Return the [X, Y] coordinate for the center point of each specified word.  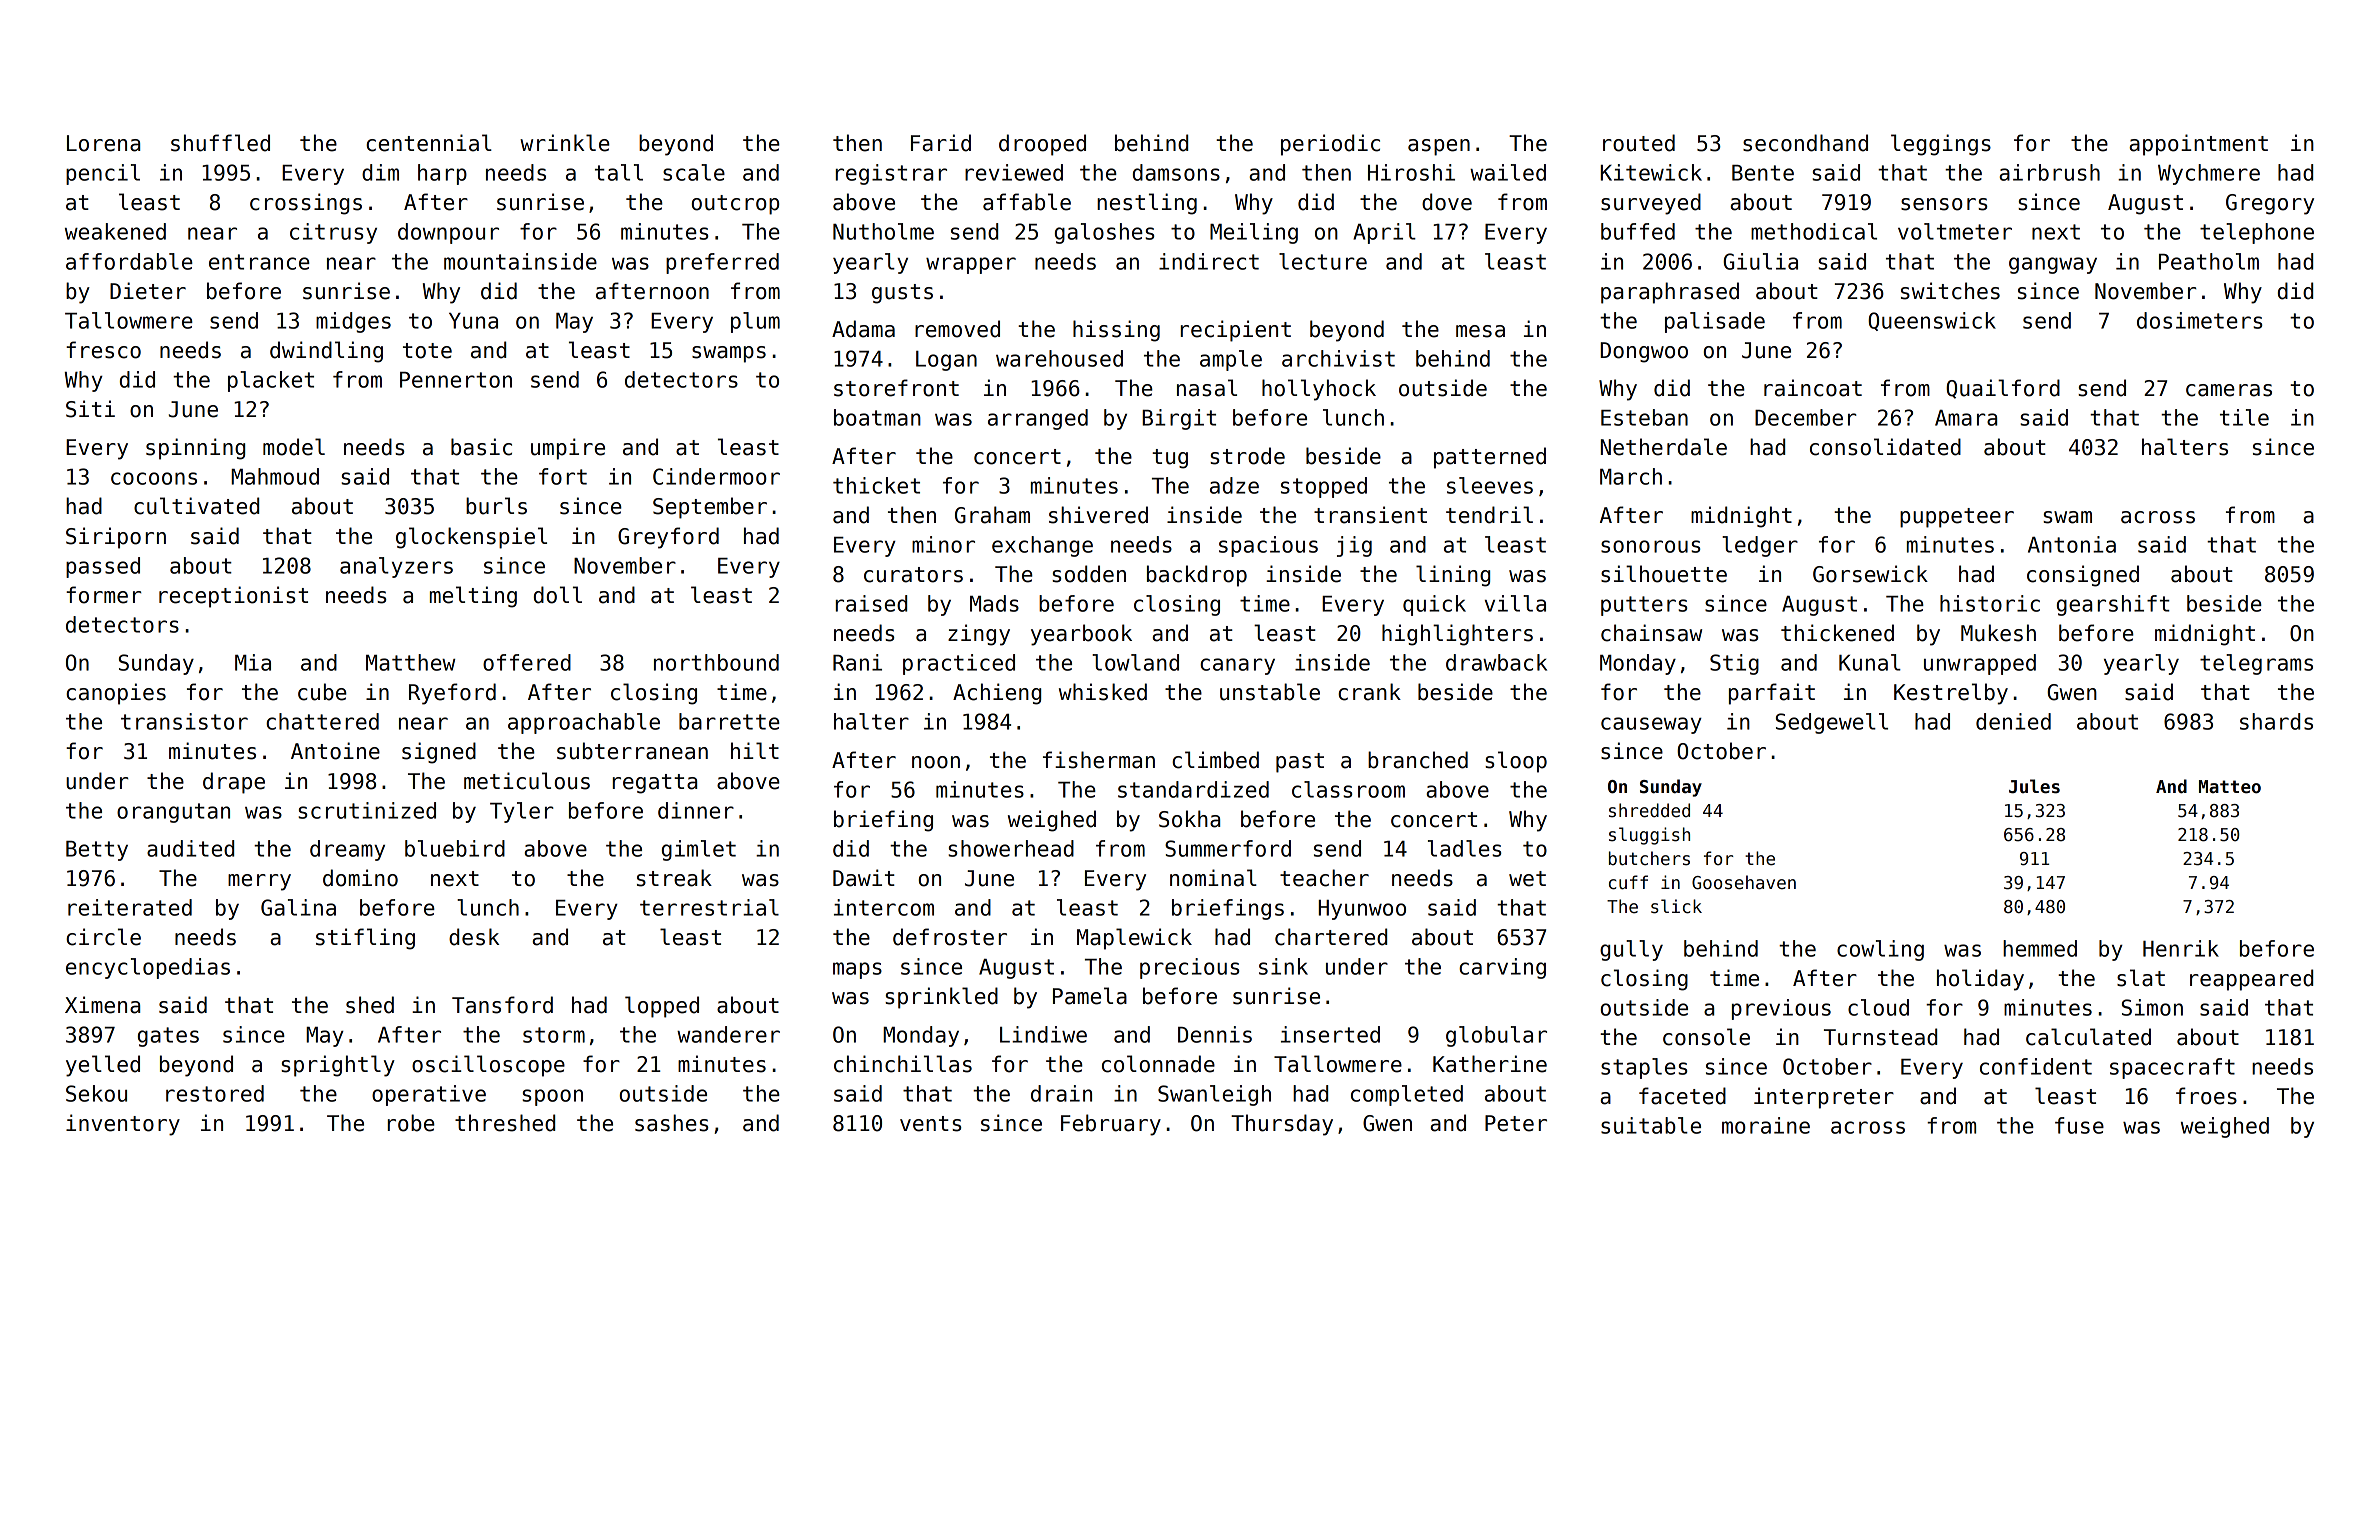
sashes [672, 1123]
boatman [877, 417]
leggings [1941, 145]
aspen [1439, 147]
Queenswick [1932, 321]
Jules [2034, 786]
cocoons [154, 478]
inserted [1330, 1034]
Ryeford [452, 694]
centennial [429, 143]
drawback [1496, 662]
